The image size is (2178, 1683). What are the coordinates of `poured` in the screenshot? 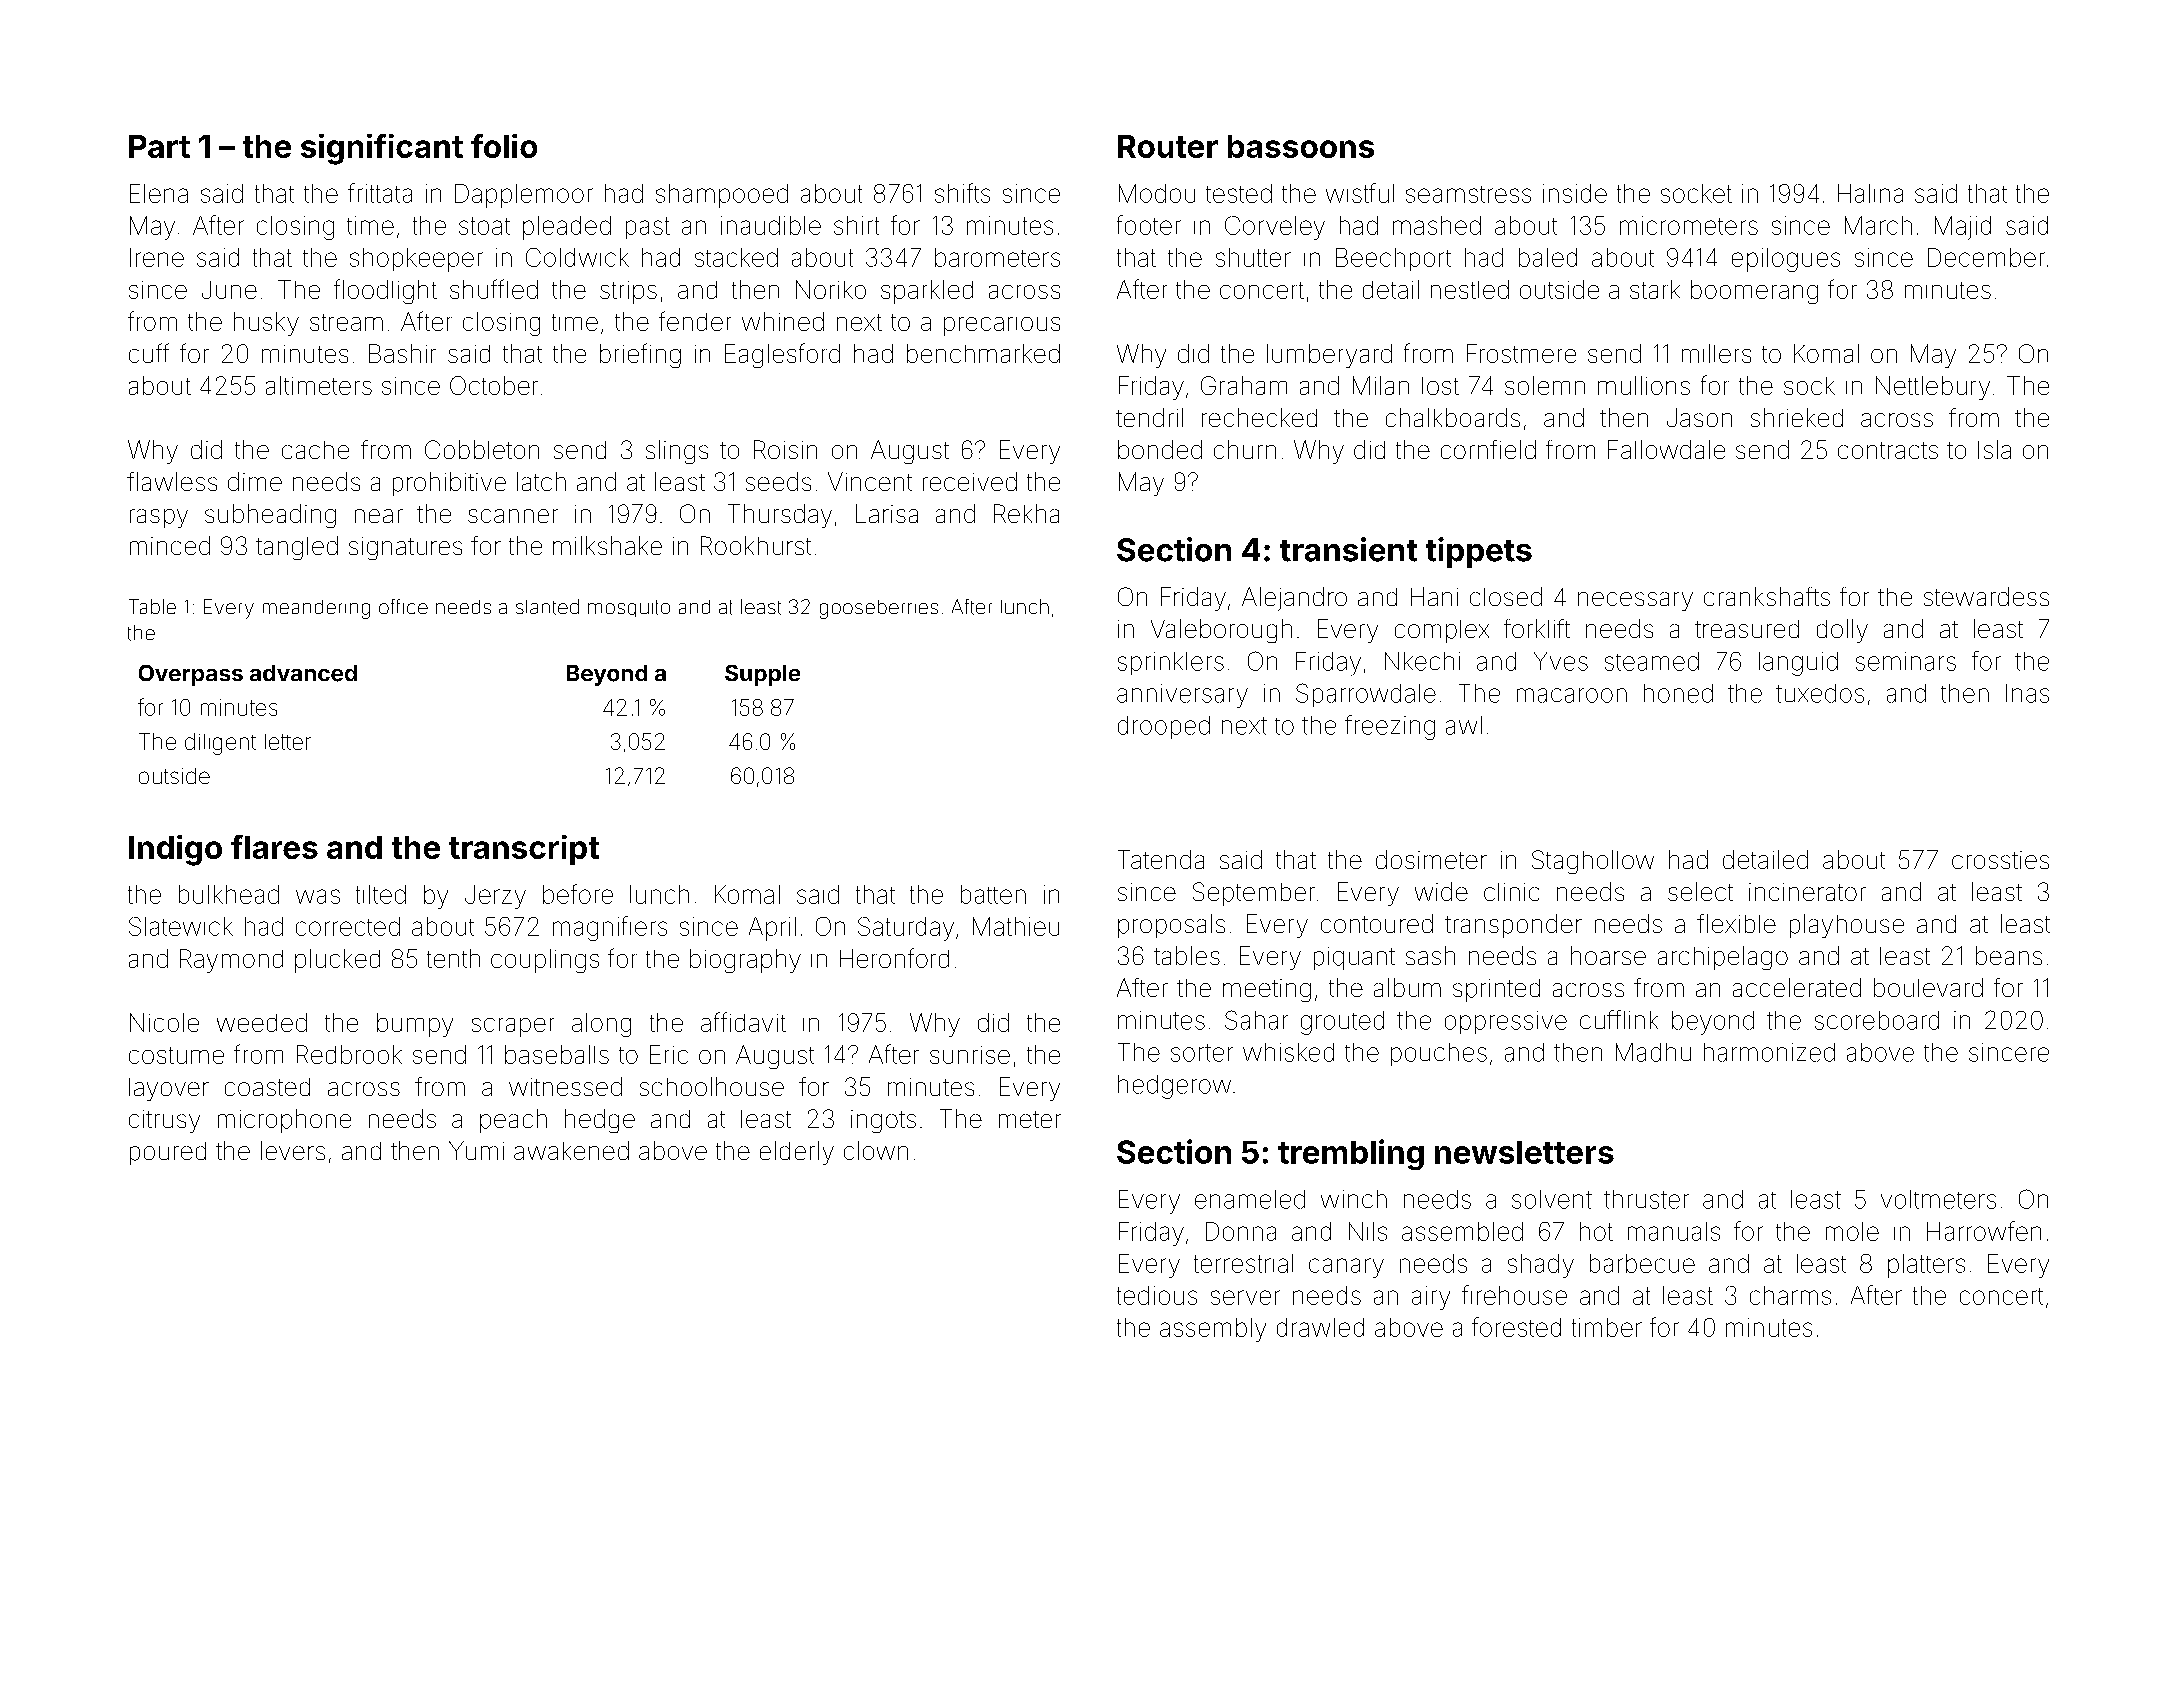 It's located at (168, 1153).
